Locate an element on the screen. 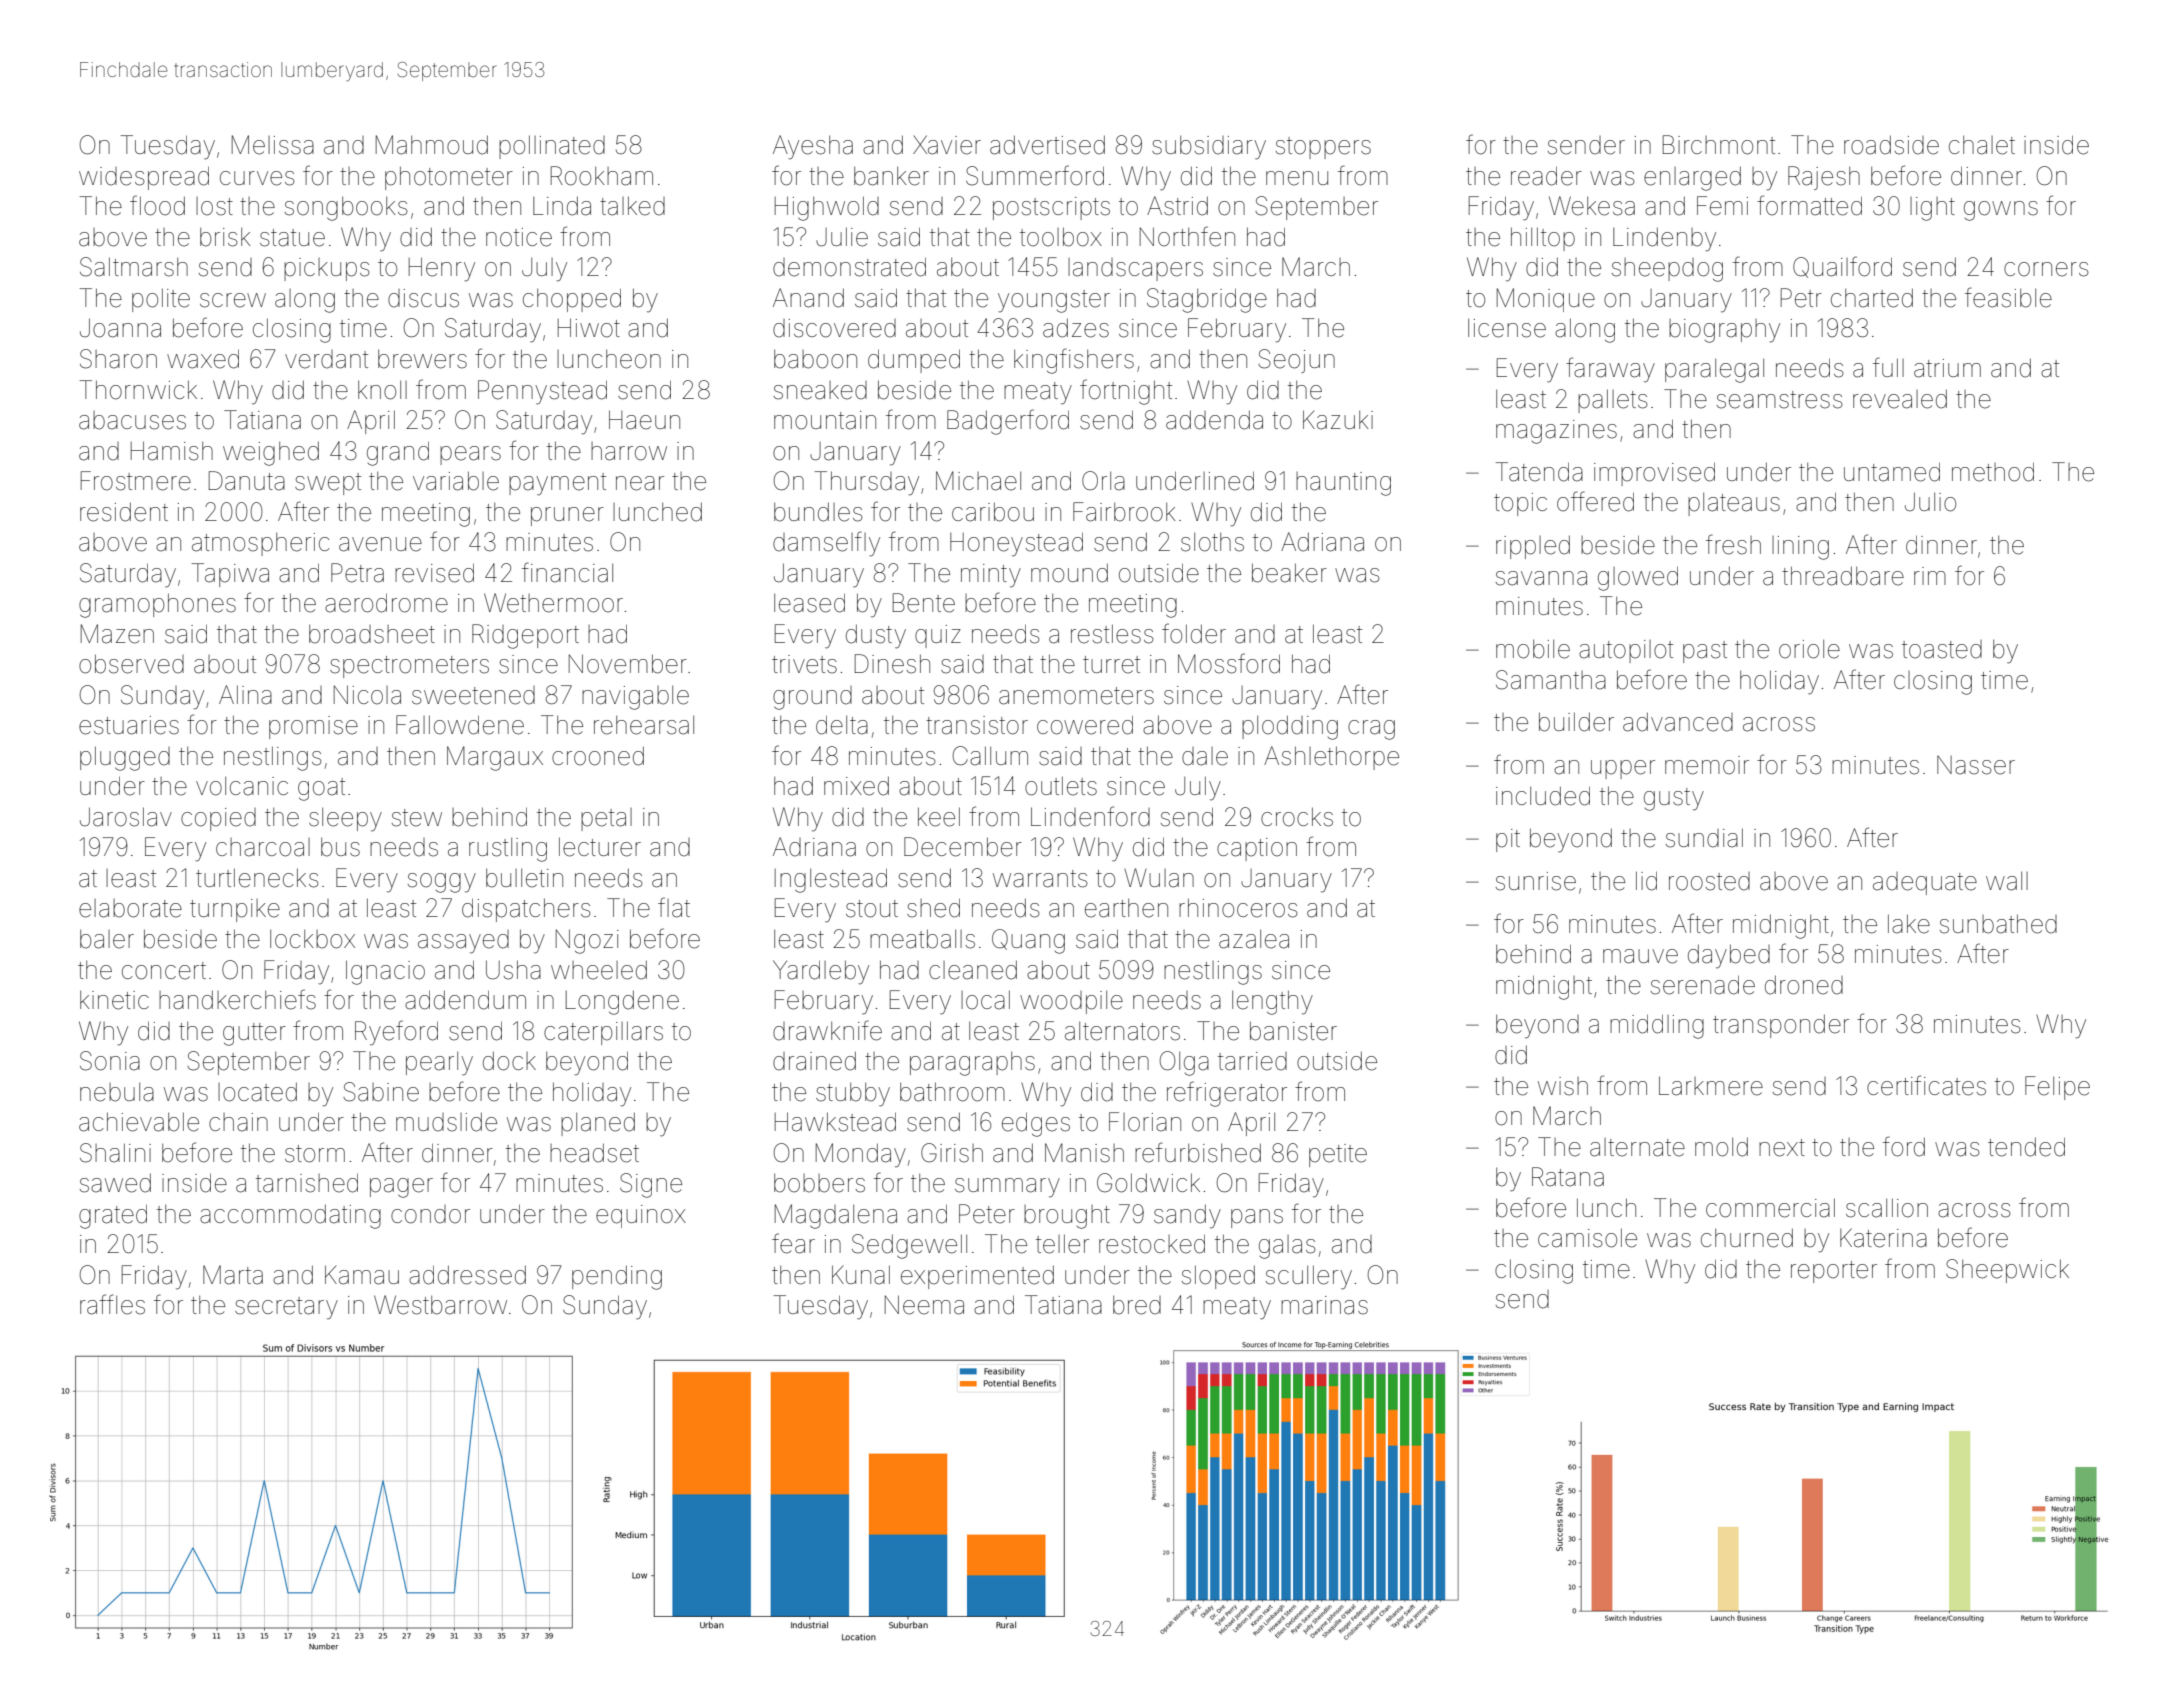  Neema is located at coordinates (924, 1305).
